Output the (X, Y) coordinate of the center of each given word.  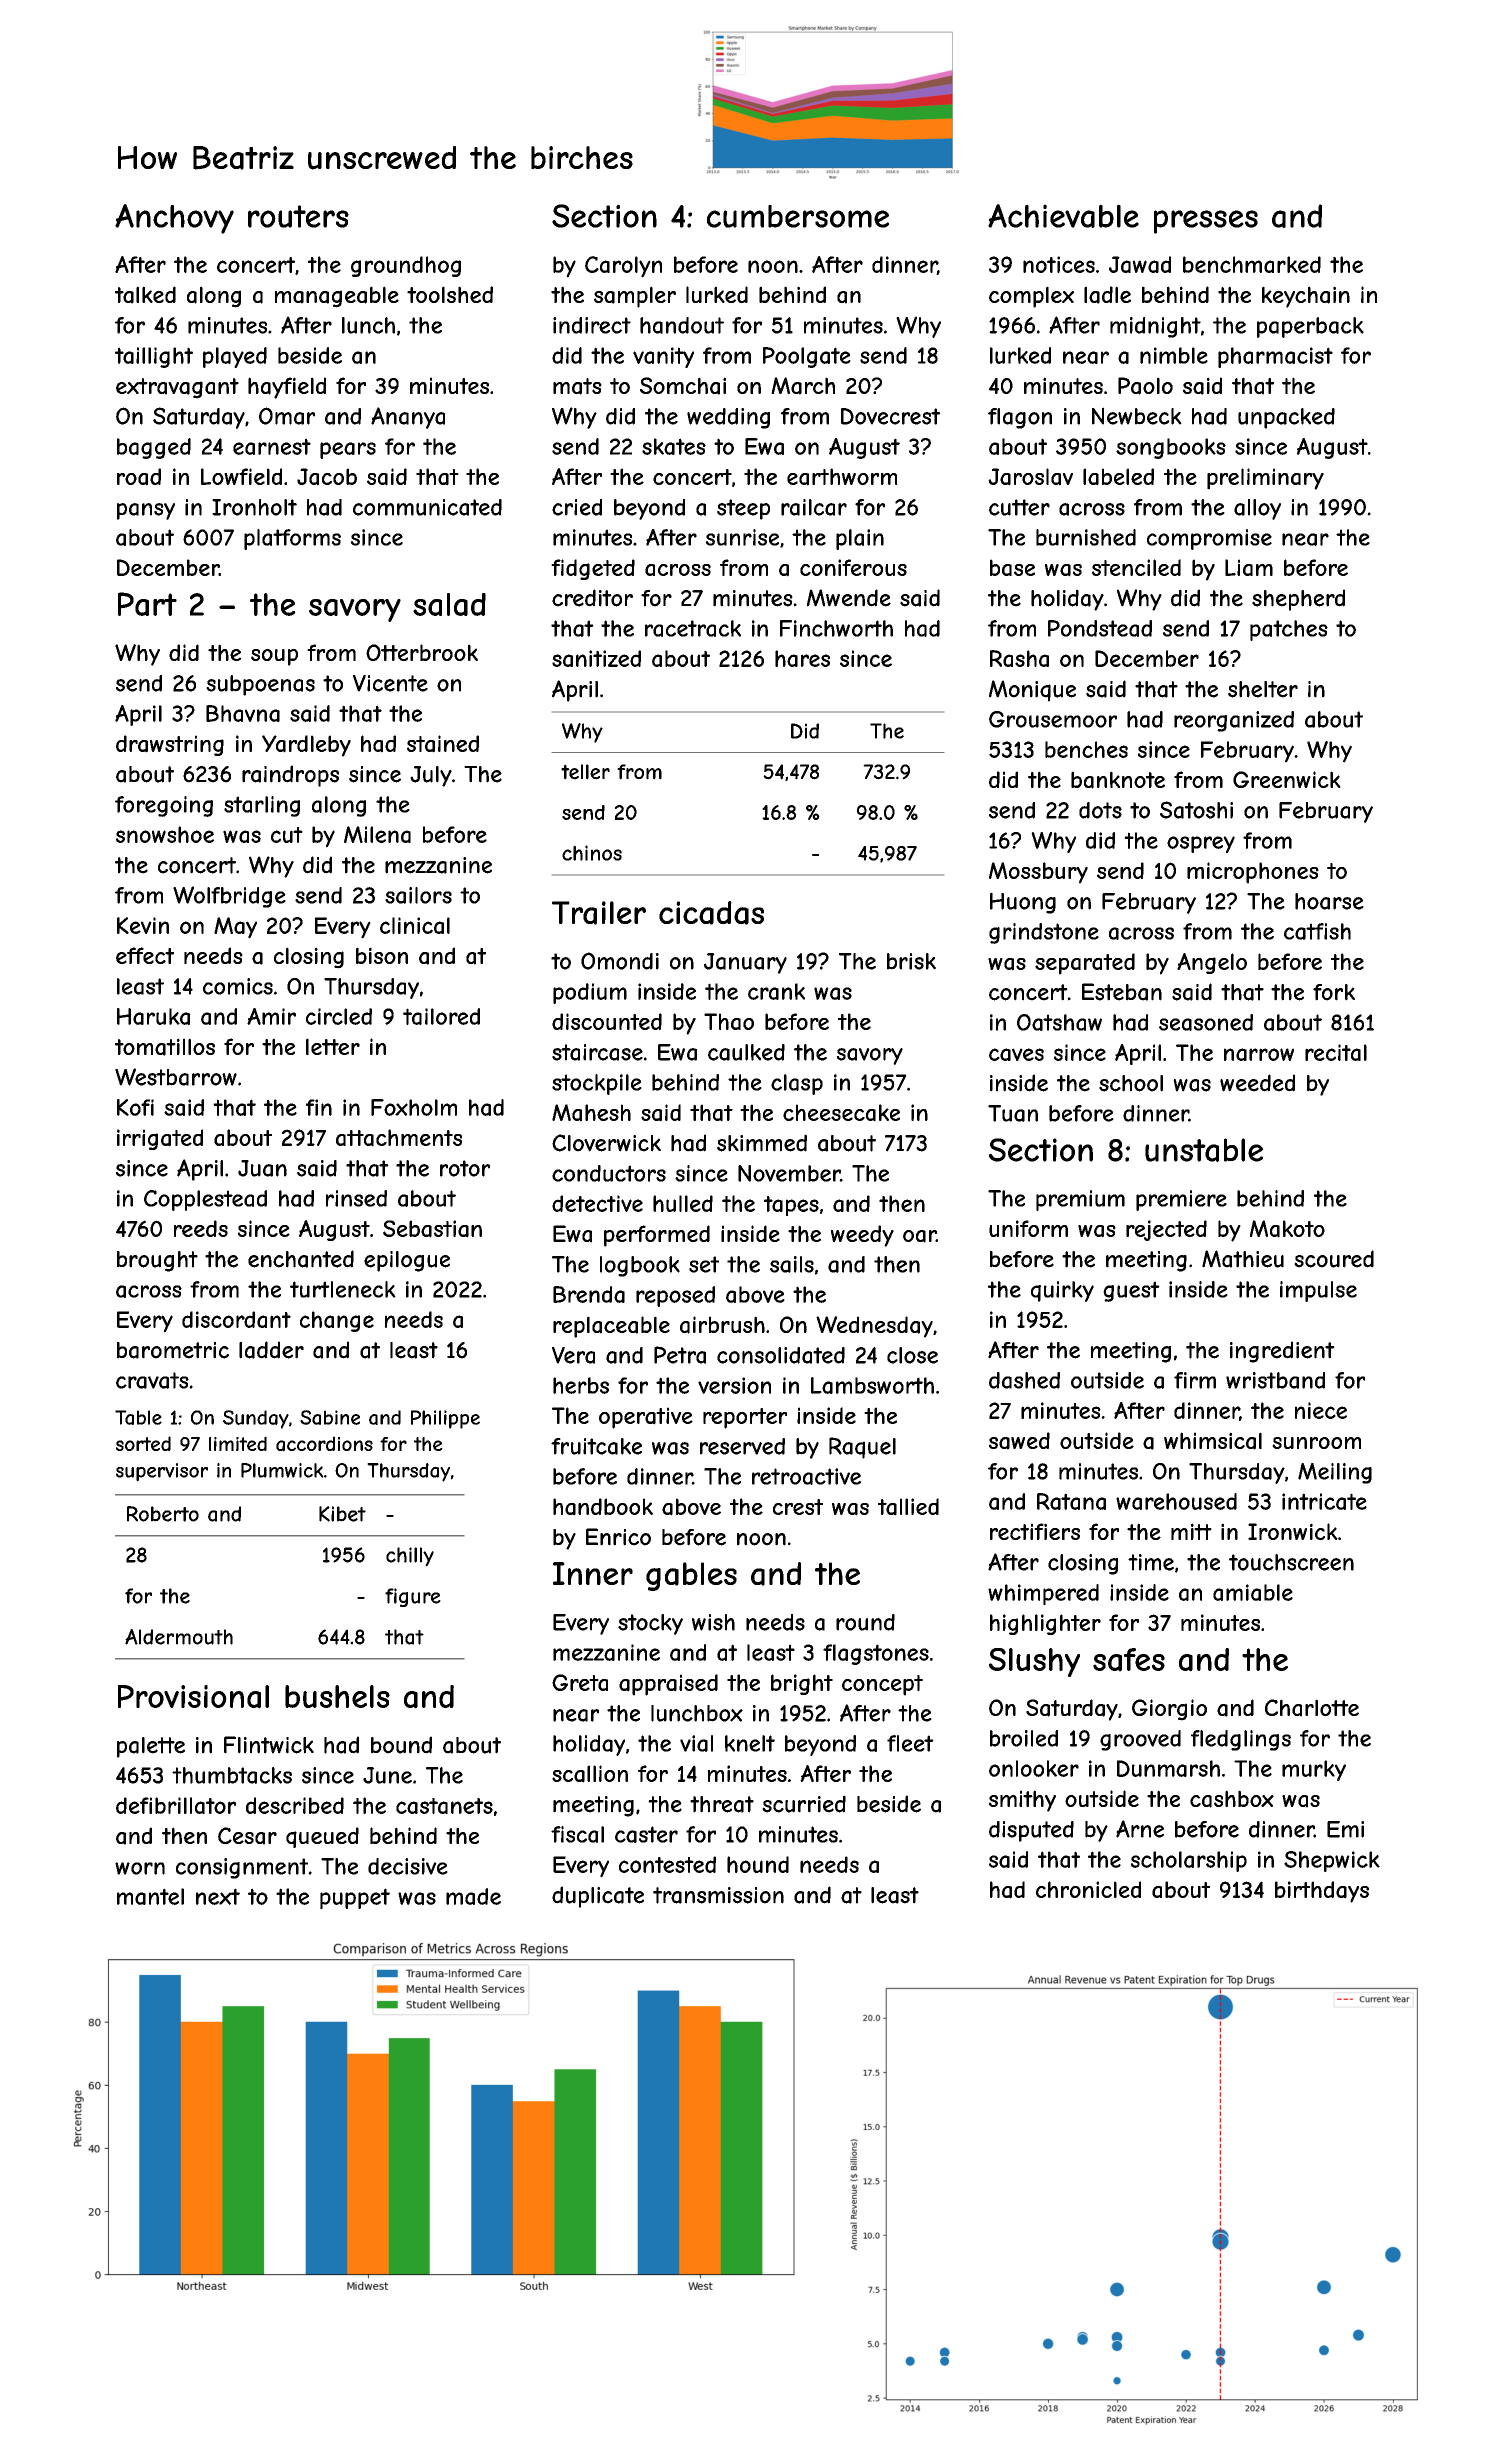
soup (274, 657)
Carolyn (623, 267)
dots (1100, 810)
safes (1129, 1660)
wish (713, 1622)
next (218, 1896)
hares (802, 658)
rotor (465, 1168)
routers (298, 216)
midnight (1155, 327)
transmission (718, 1895)
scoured (1334, 1259)
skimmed (762, 1143)
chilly (410, 1557)
